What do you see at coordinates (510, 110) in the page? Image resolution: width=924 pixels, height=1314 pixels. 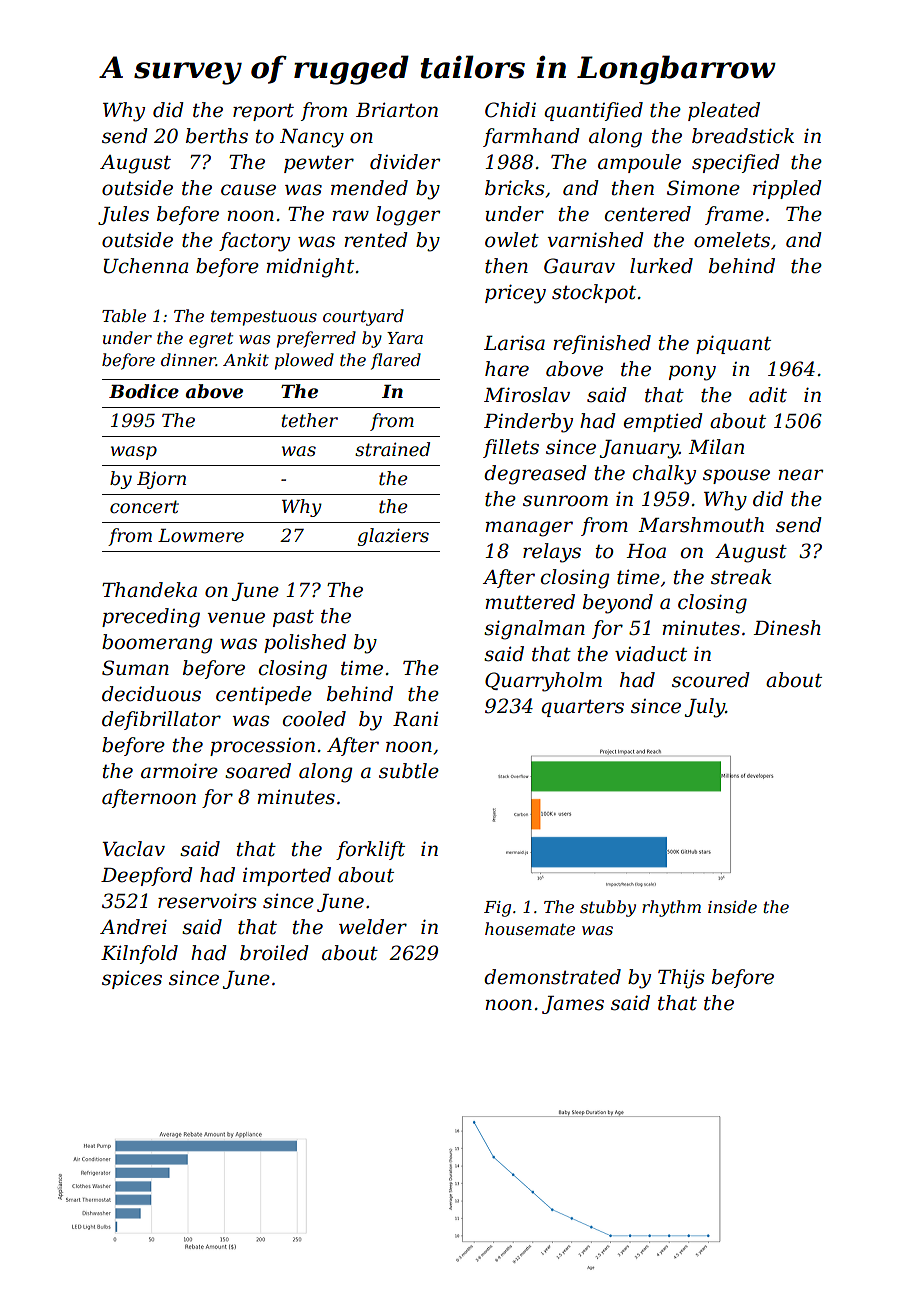 I see `Chidi` at bounding box center [510, 110].
